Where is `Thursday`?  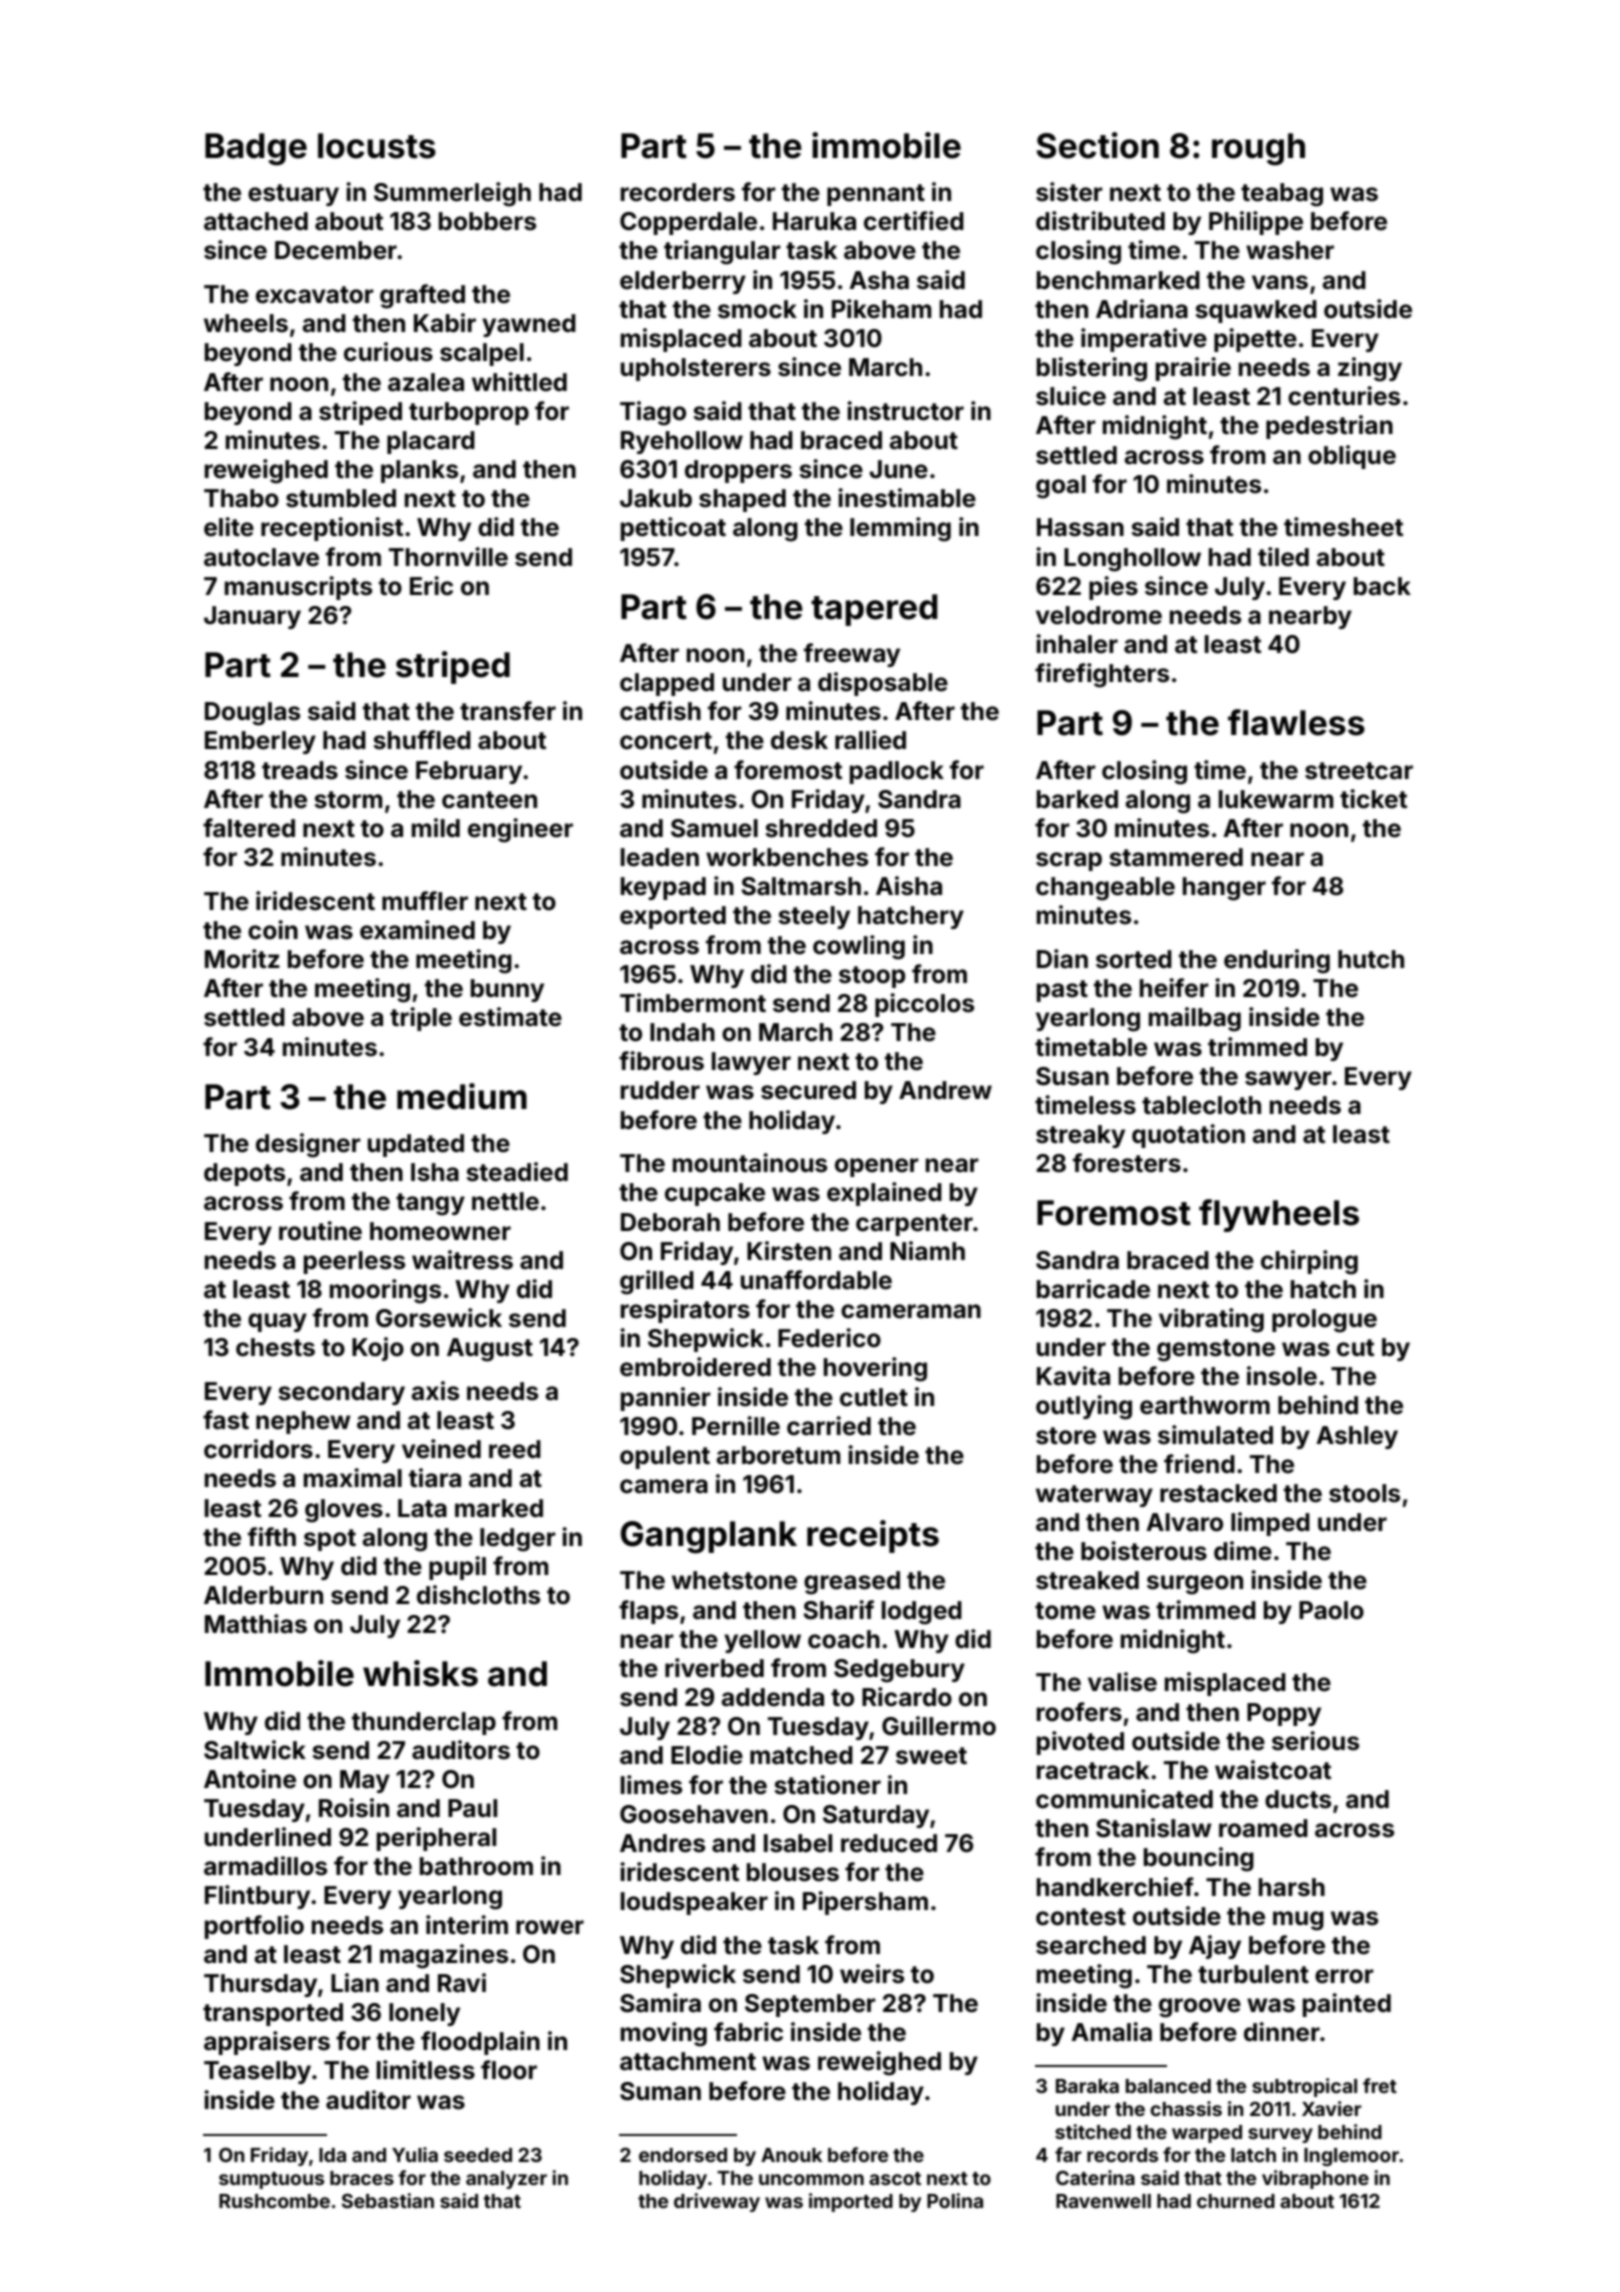 Thursday is located at coordinates (260, 1985).
